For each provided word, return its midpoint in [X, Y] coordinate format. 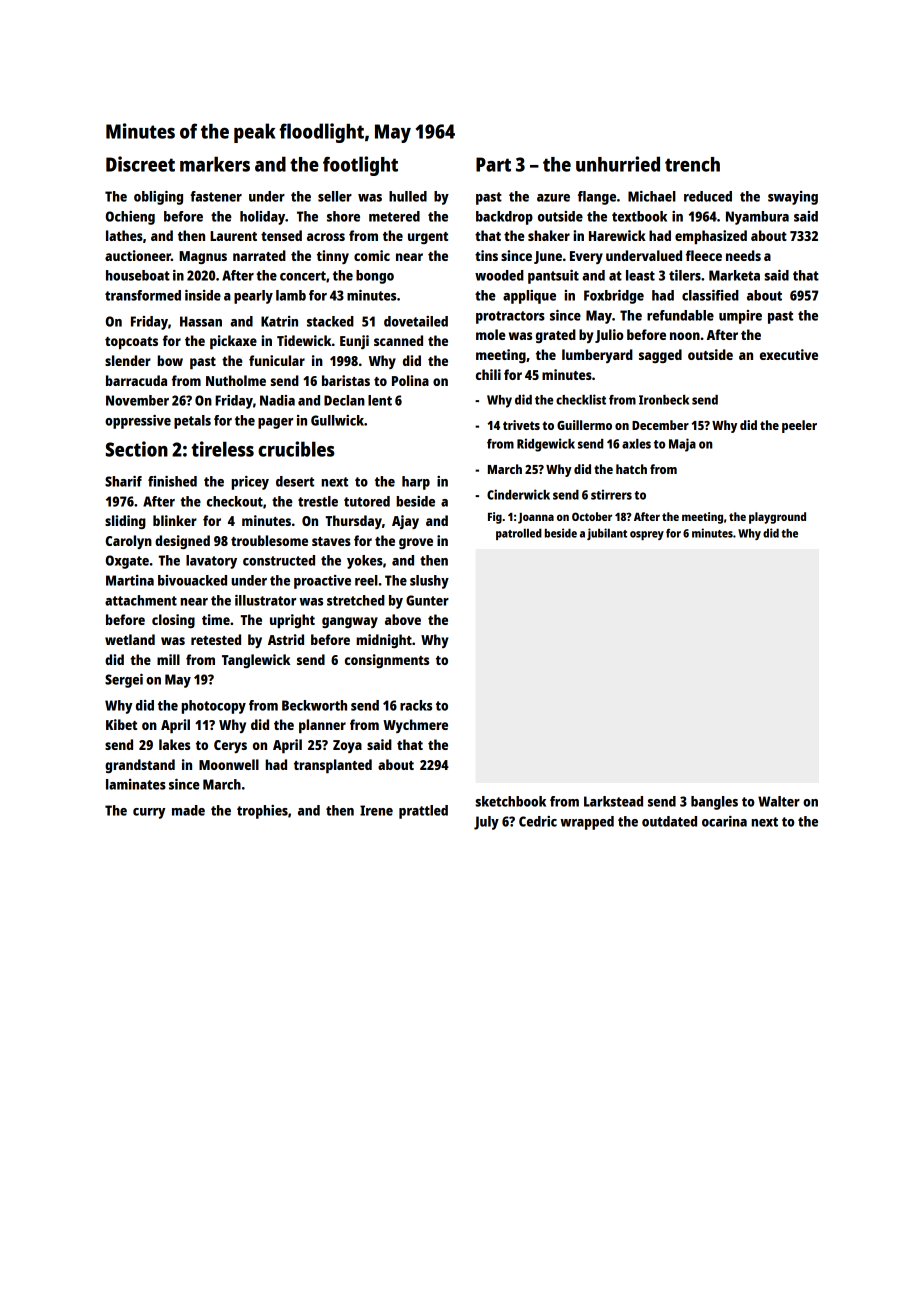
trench [692, 164]
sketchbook [510, 801]
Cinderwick [518, 494]
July [486, 823]
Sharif [123, 481]
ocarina [724, 821]
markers [215, 164]
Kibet [121, 724]
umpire [740, 317]
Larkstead [613, 801]
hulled [408, 196]
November [137, 400]
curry [149, 813]
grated [556, 336]
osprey [647, 535]
